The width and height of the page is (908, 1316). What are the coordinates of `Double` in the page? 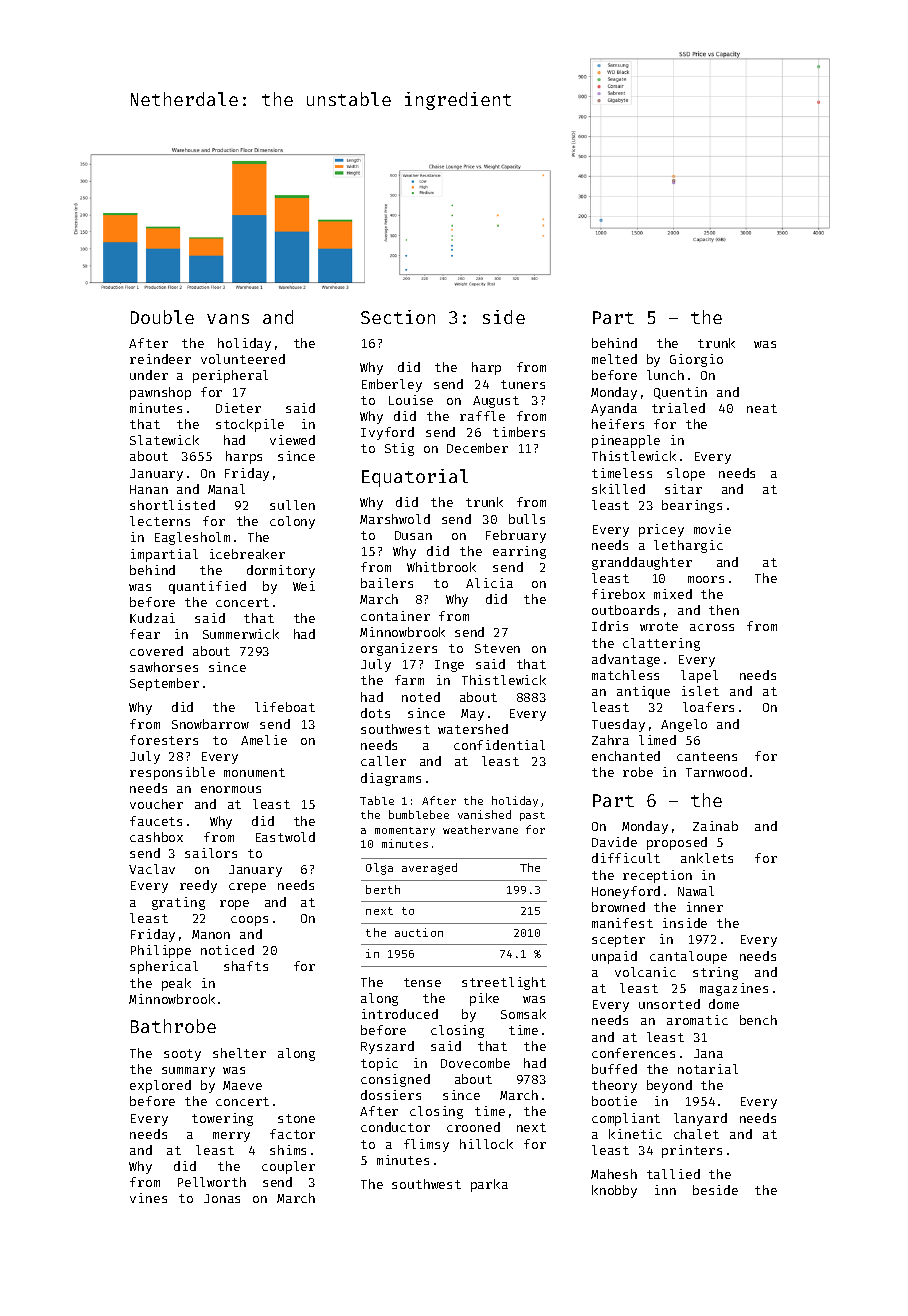 It's located at (162, 317).
